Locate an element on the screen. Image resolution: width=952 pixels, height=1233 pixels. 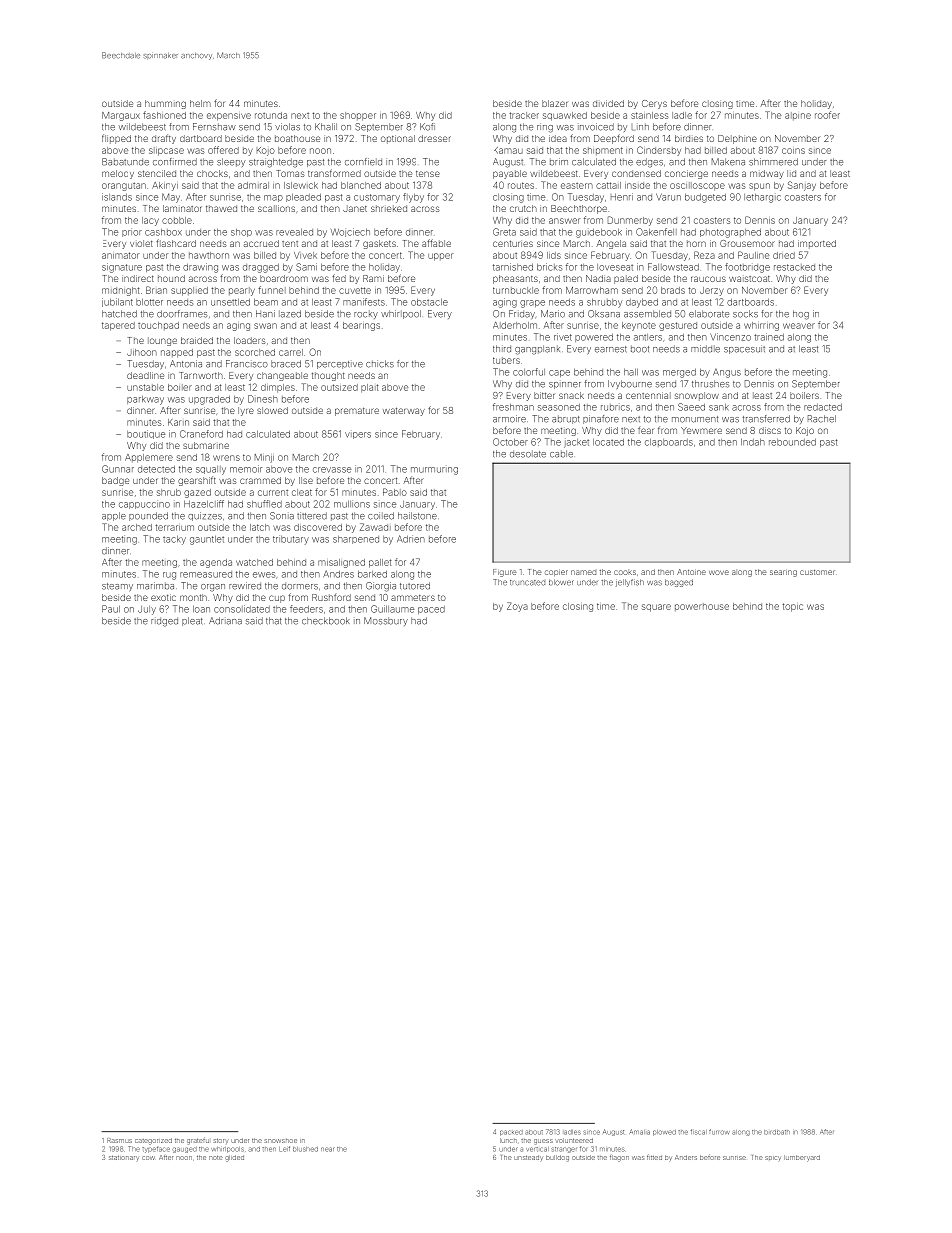
fitted is located at coordinates (654, 1157).
